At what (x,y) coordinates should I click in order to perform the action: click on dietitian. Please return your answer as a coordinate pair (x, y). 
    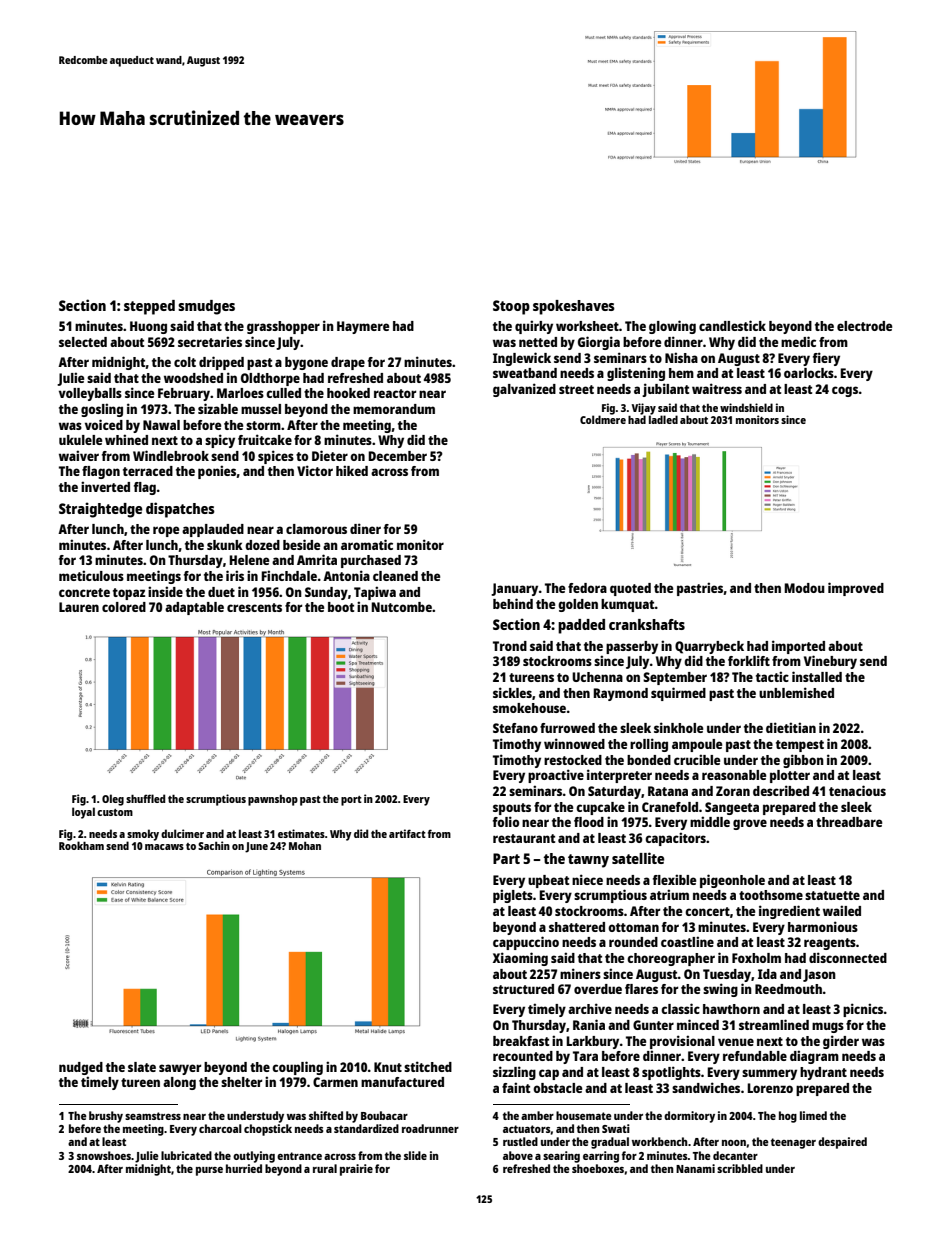
    Looking at the image, I should click on (791, 727).
